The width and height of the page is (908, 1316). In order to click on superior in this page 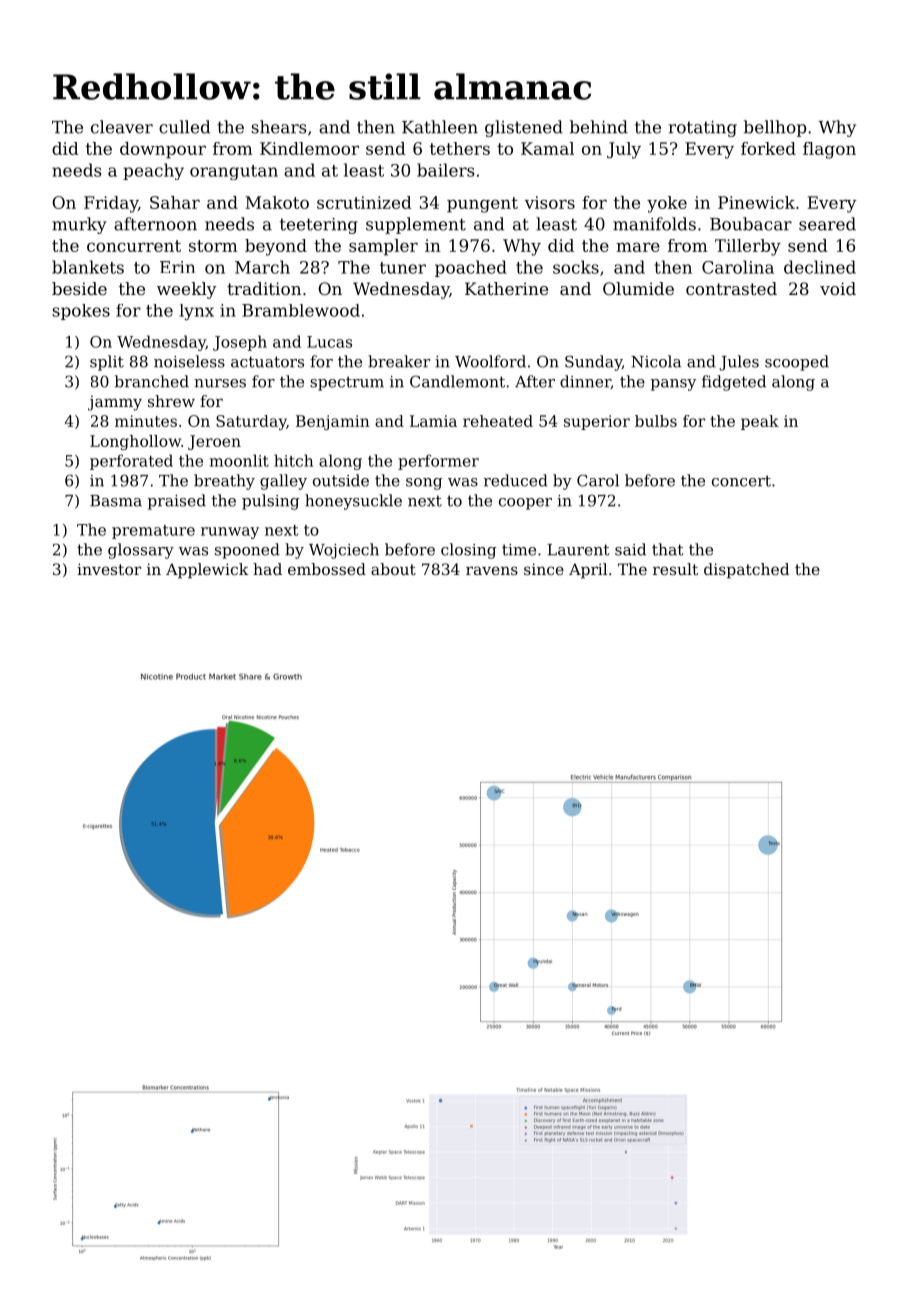, I will do `click(597, 422)`.
